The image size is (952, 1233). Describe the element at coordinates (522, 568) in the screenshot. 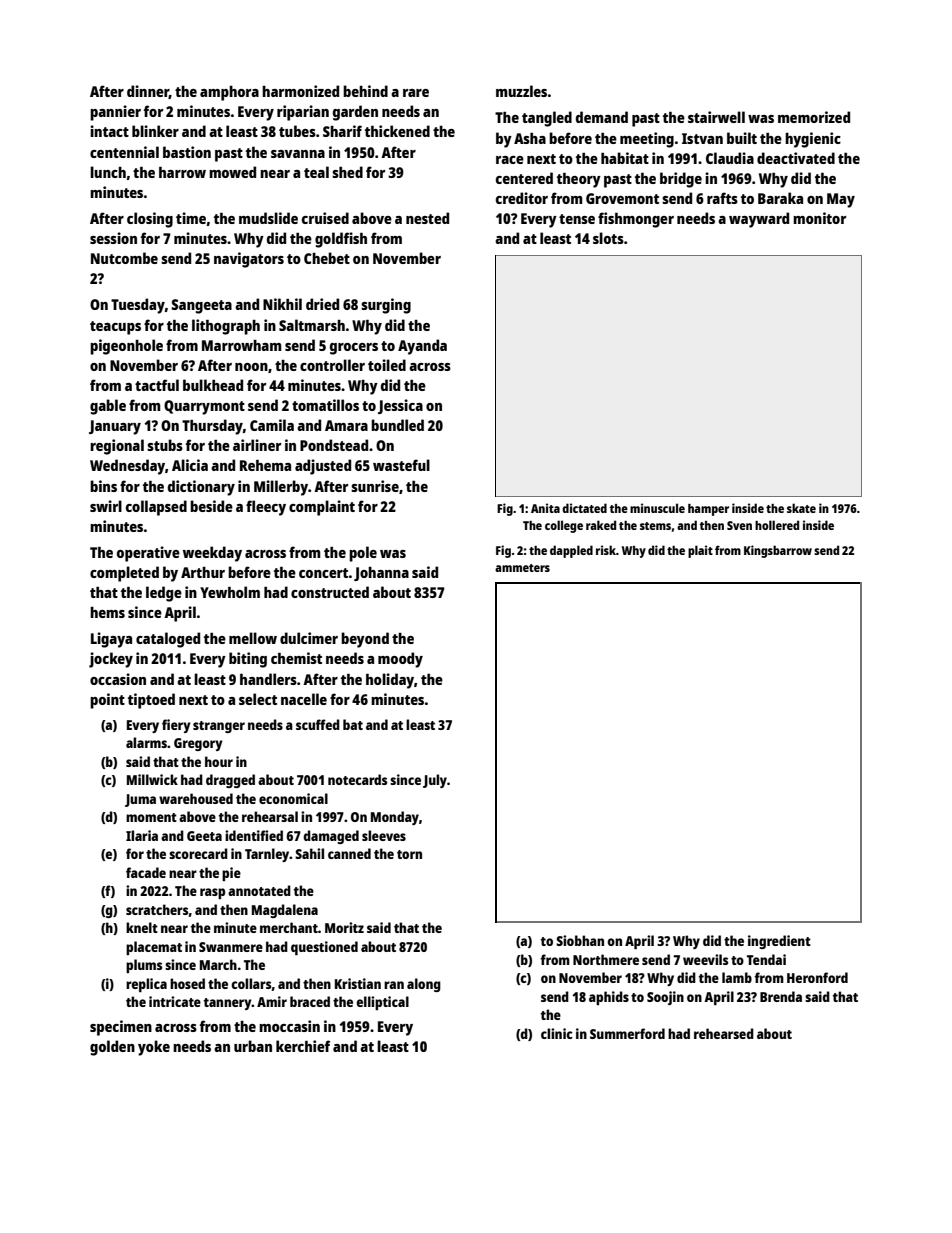

I see `ammeters` at that location.
